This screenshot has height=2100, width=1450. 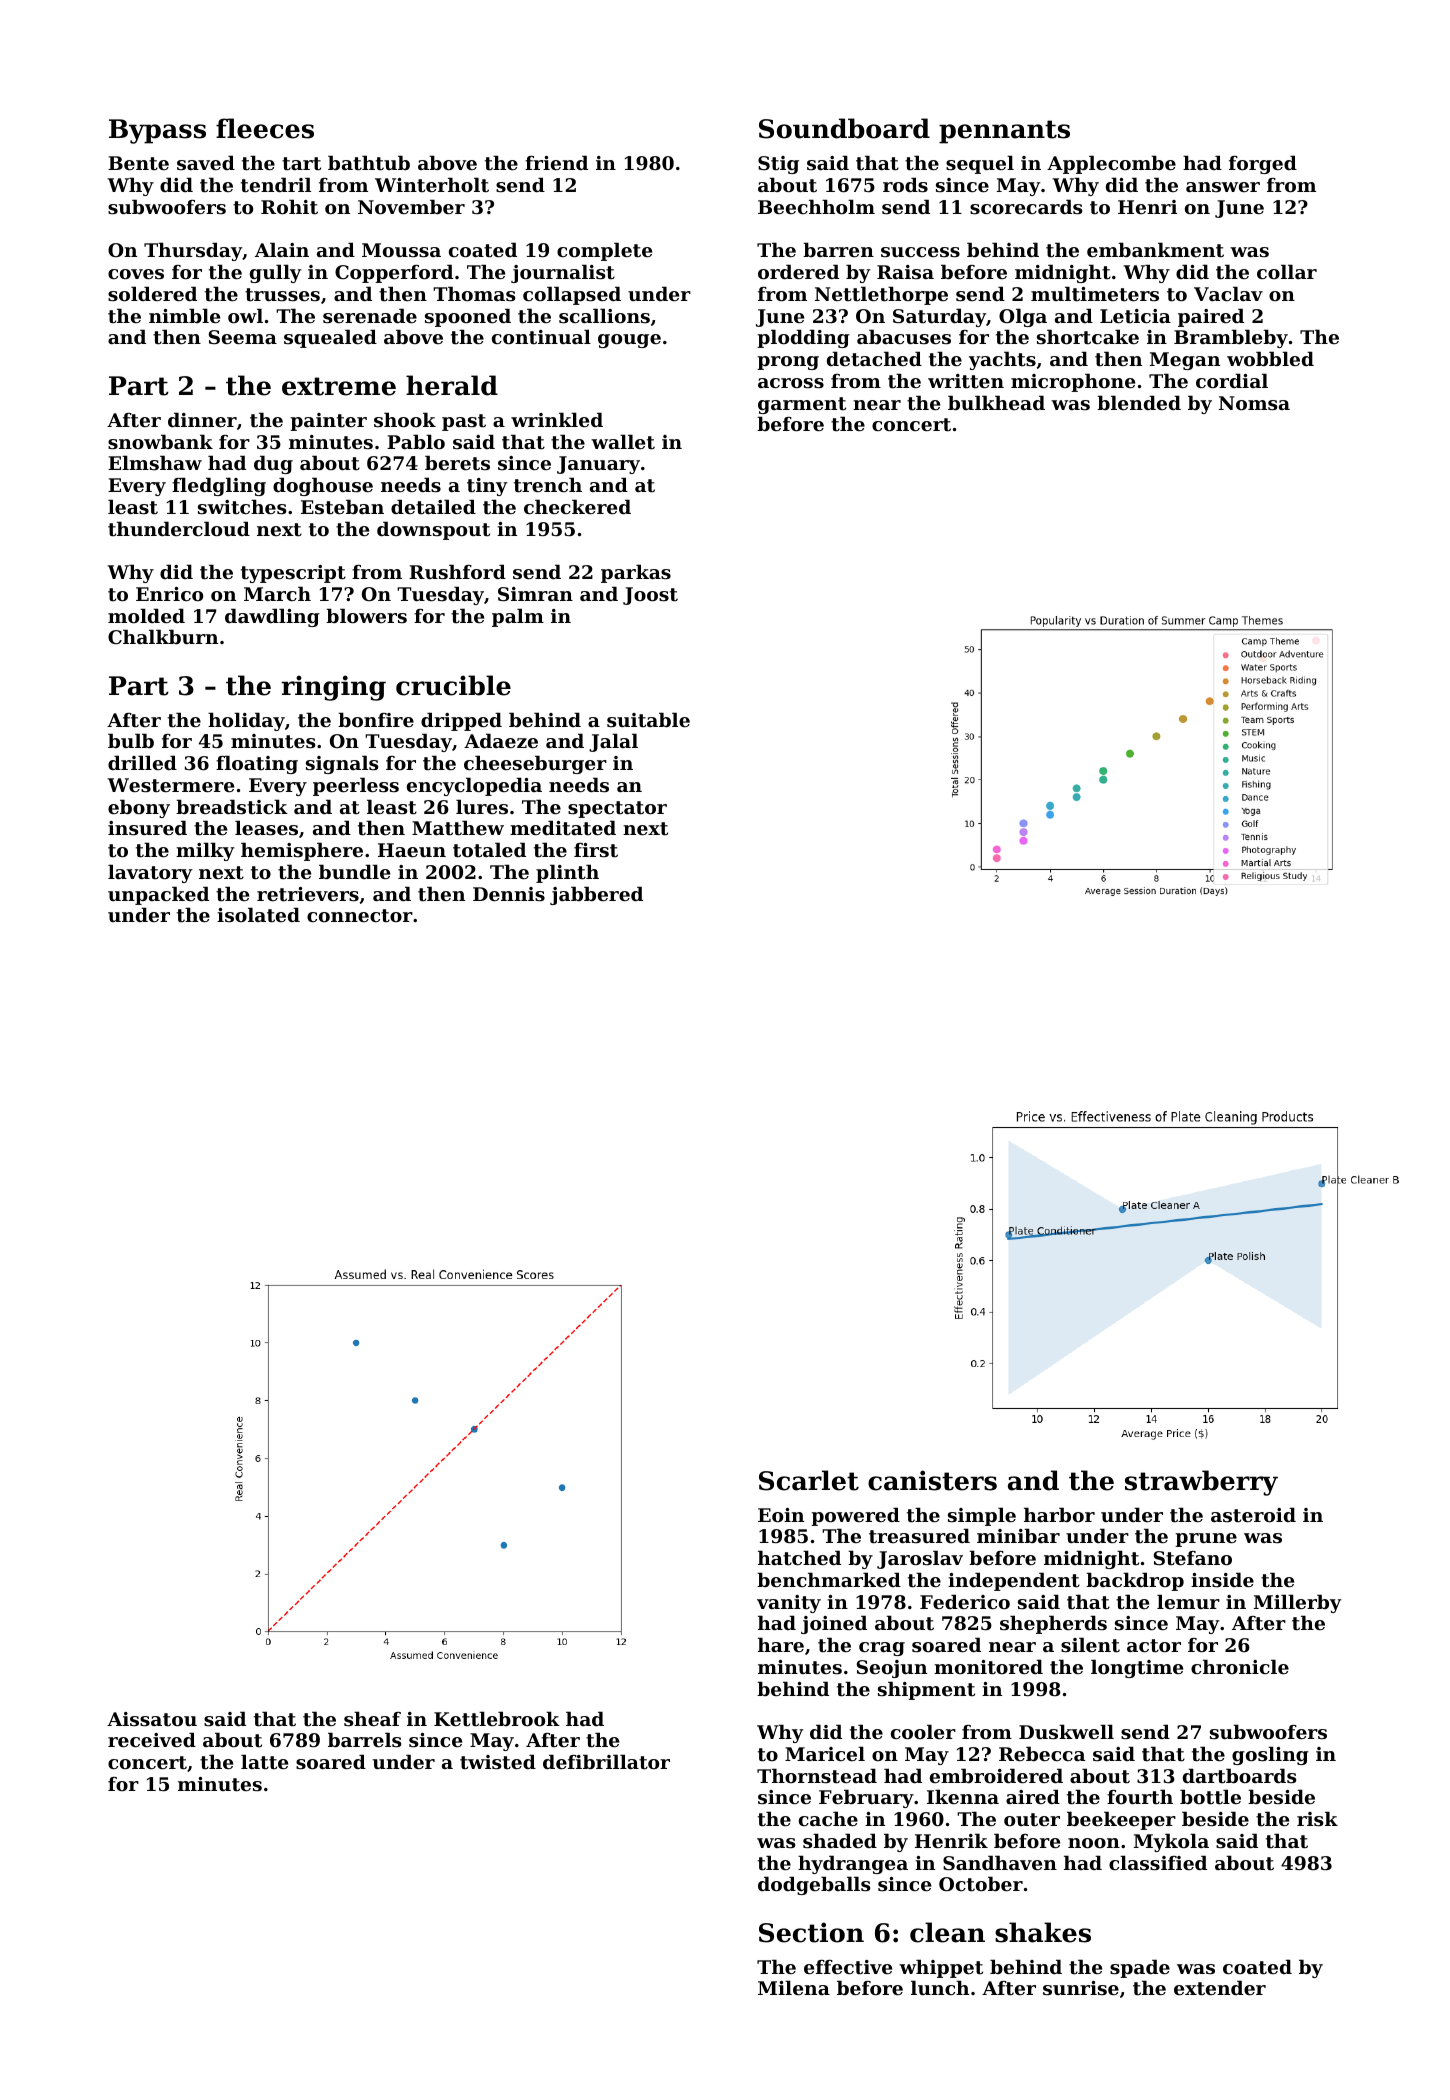 I want to click on first, so click(x=596, y=850).
